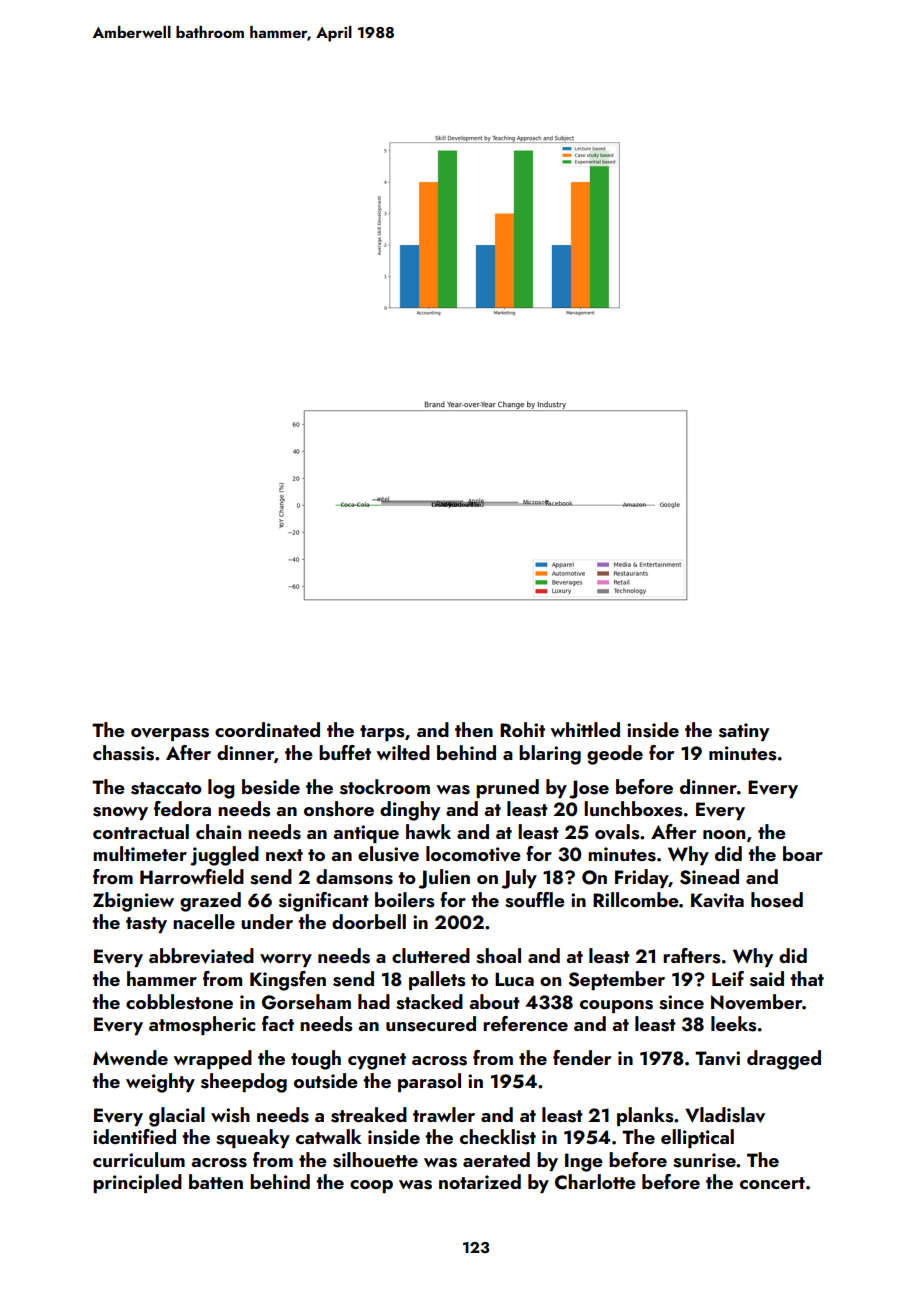 Image resolution: width=924 pixels, height=1314 pixels. Describe the element at coordinates (428, 831) in the screenshot. I see `hawk` at that location.
